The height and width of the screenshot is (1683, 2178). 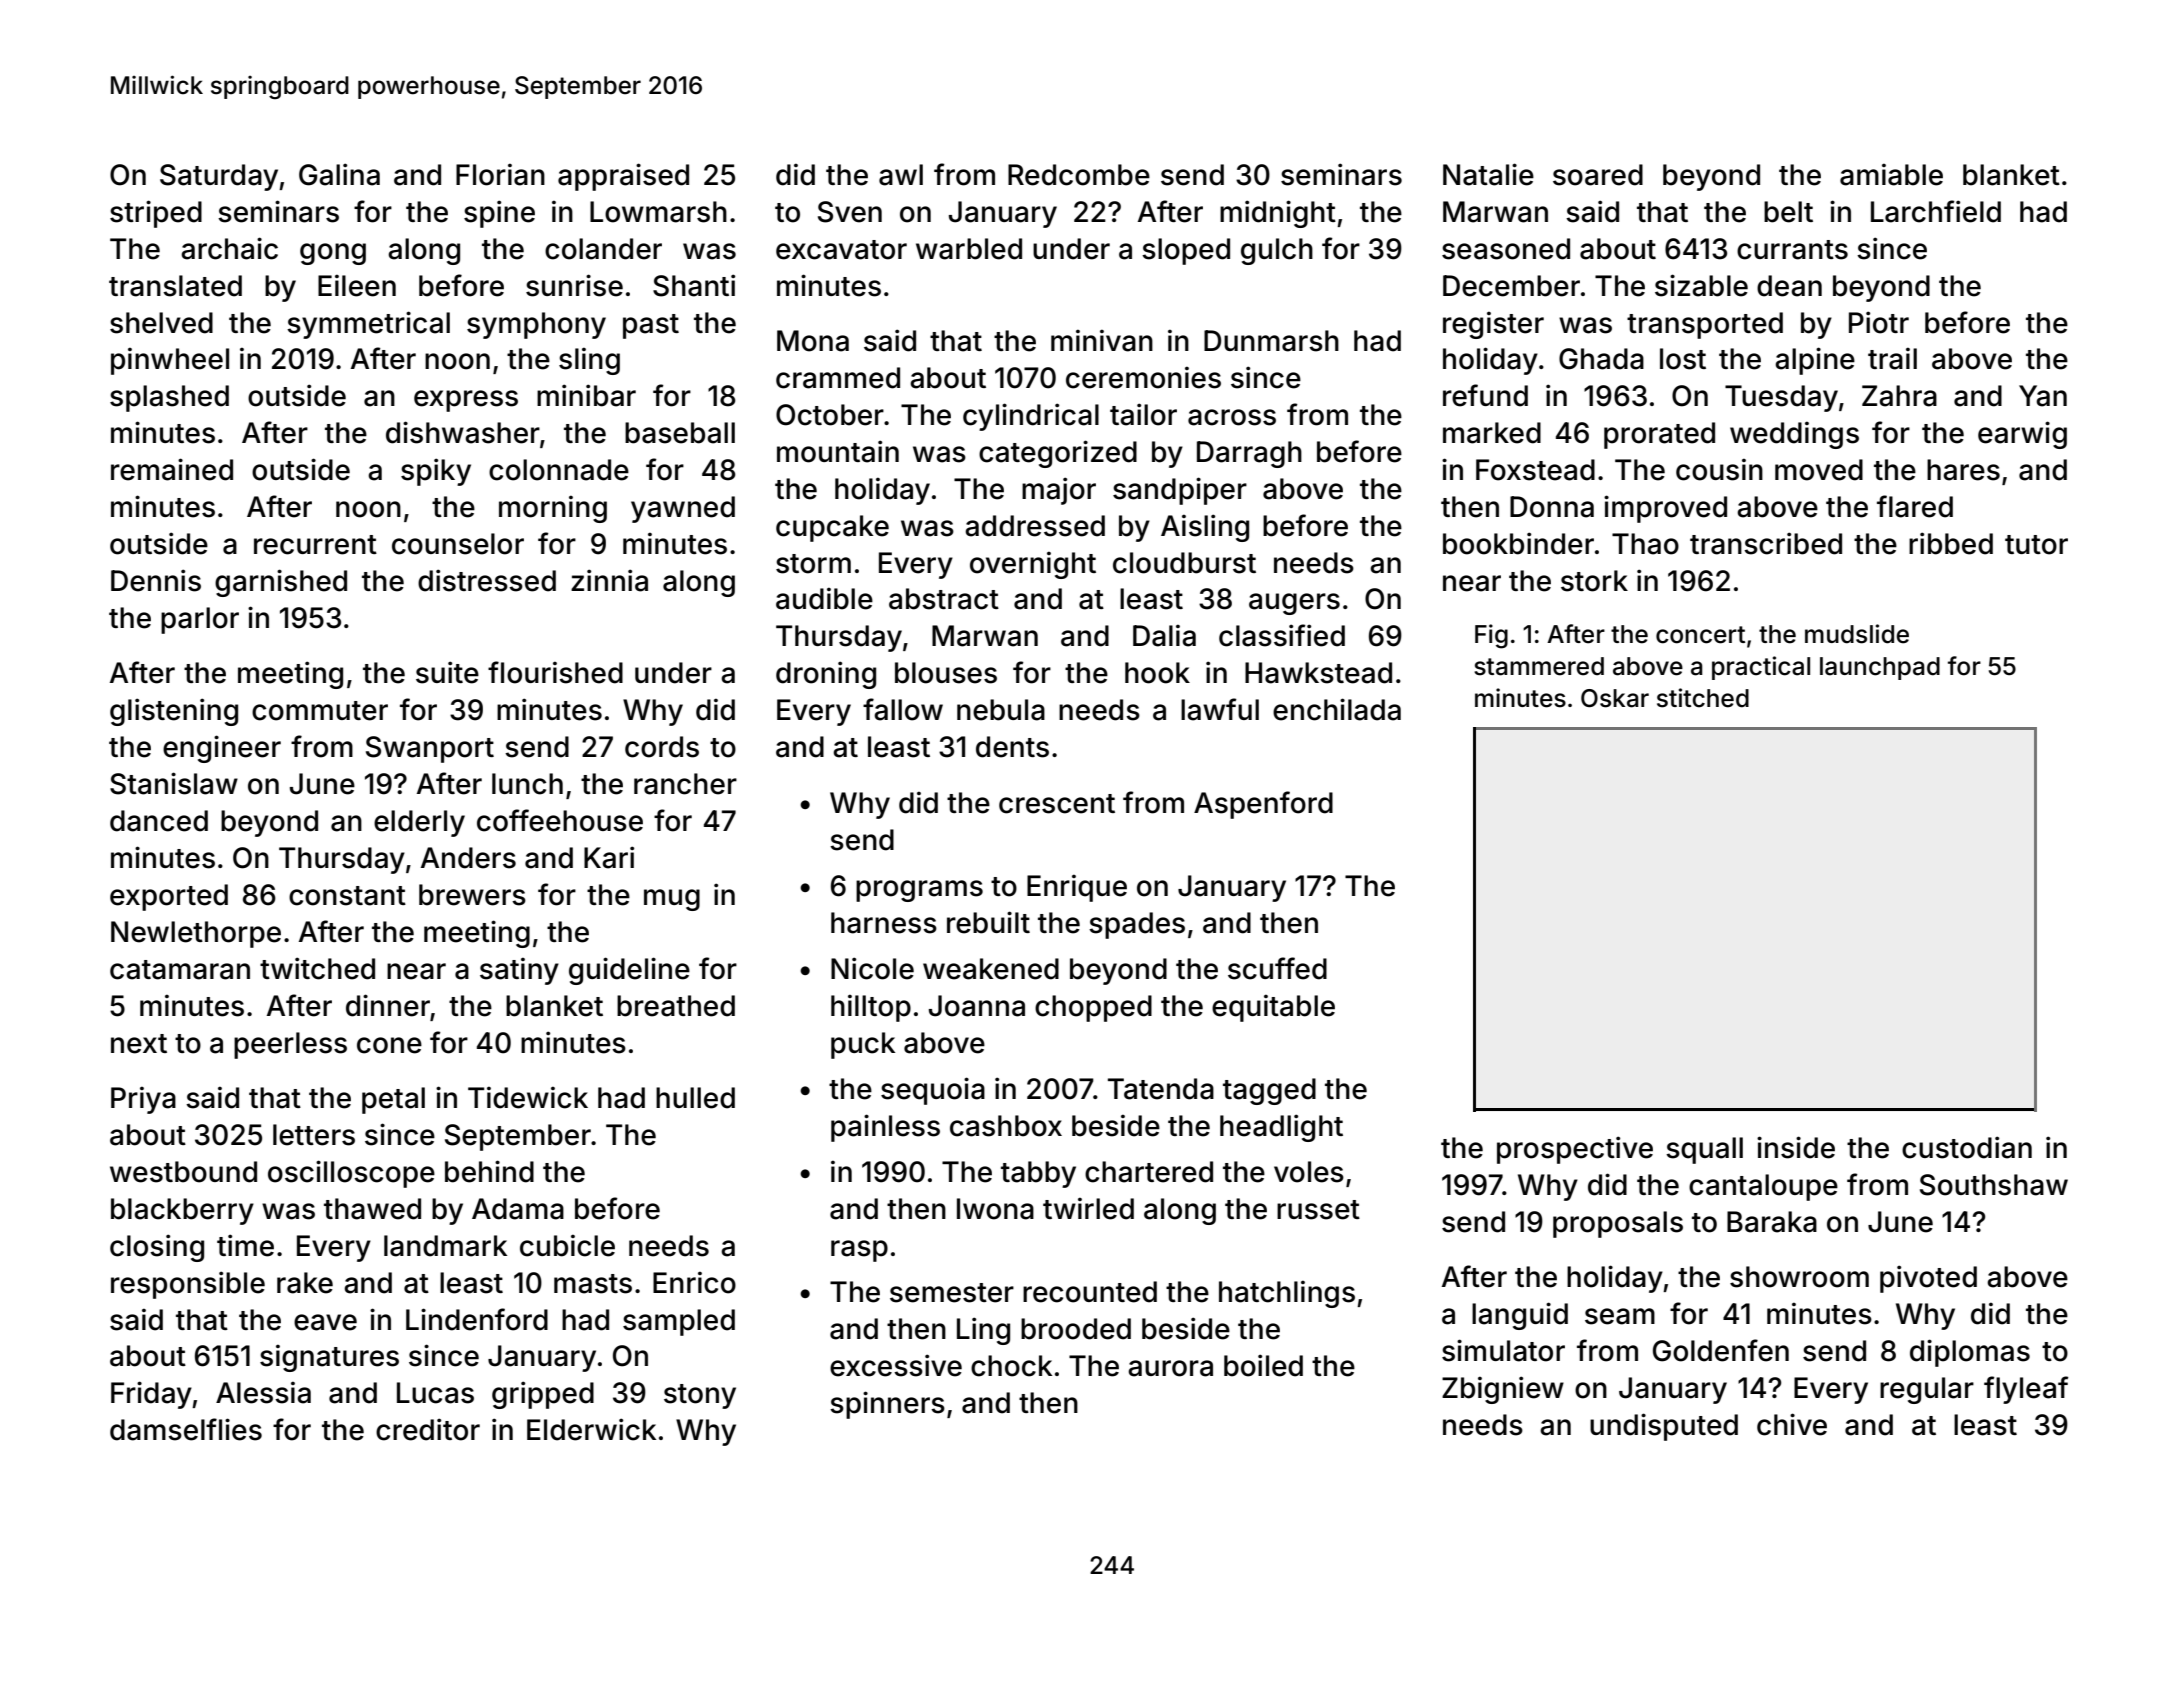 What do you see at coordinates (1620, 1316) in the screenshot?
I see `seam` at bounding box center [1620, 1316].
